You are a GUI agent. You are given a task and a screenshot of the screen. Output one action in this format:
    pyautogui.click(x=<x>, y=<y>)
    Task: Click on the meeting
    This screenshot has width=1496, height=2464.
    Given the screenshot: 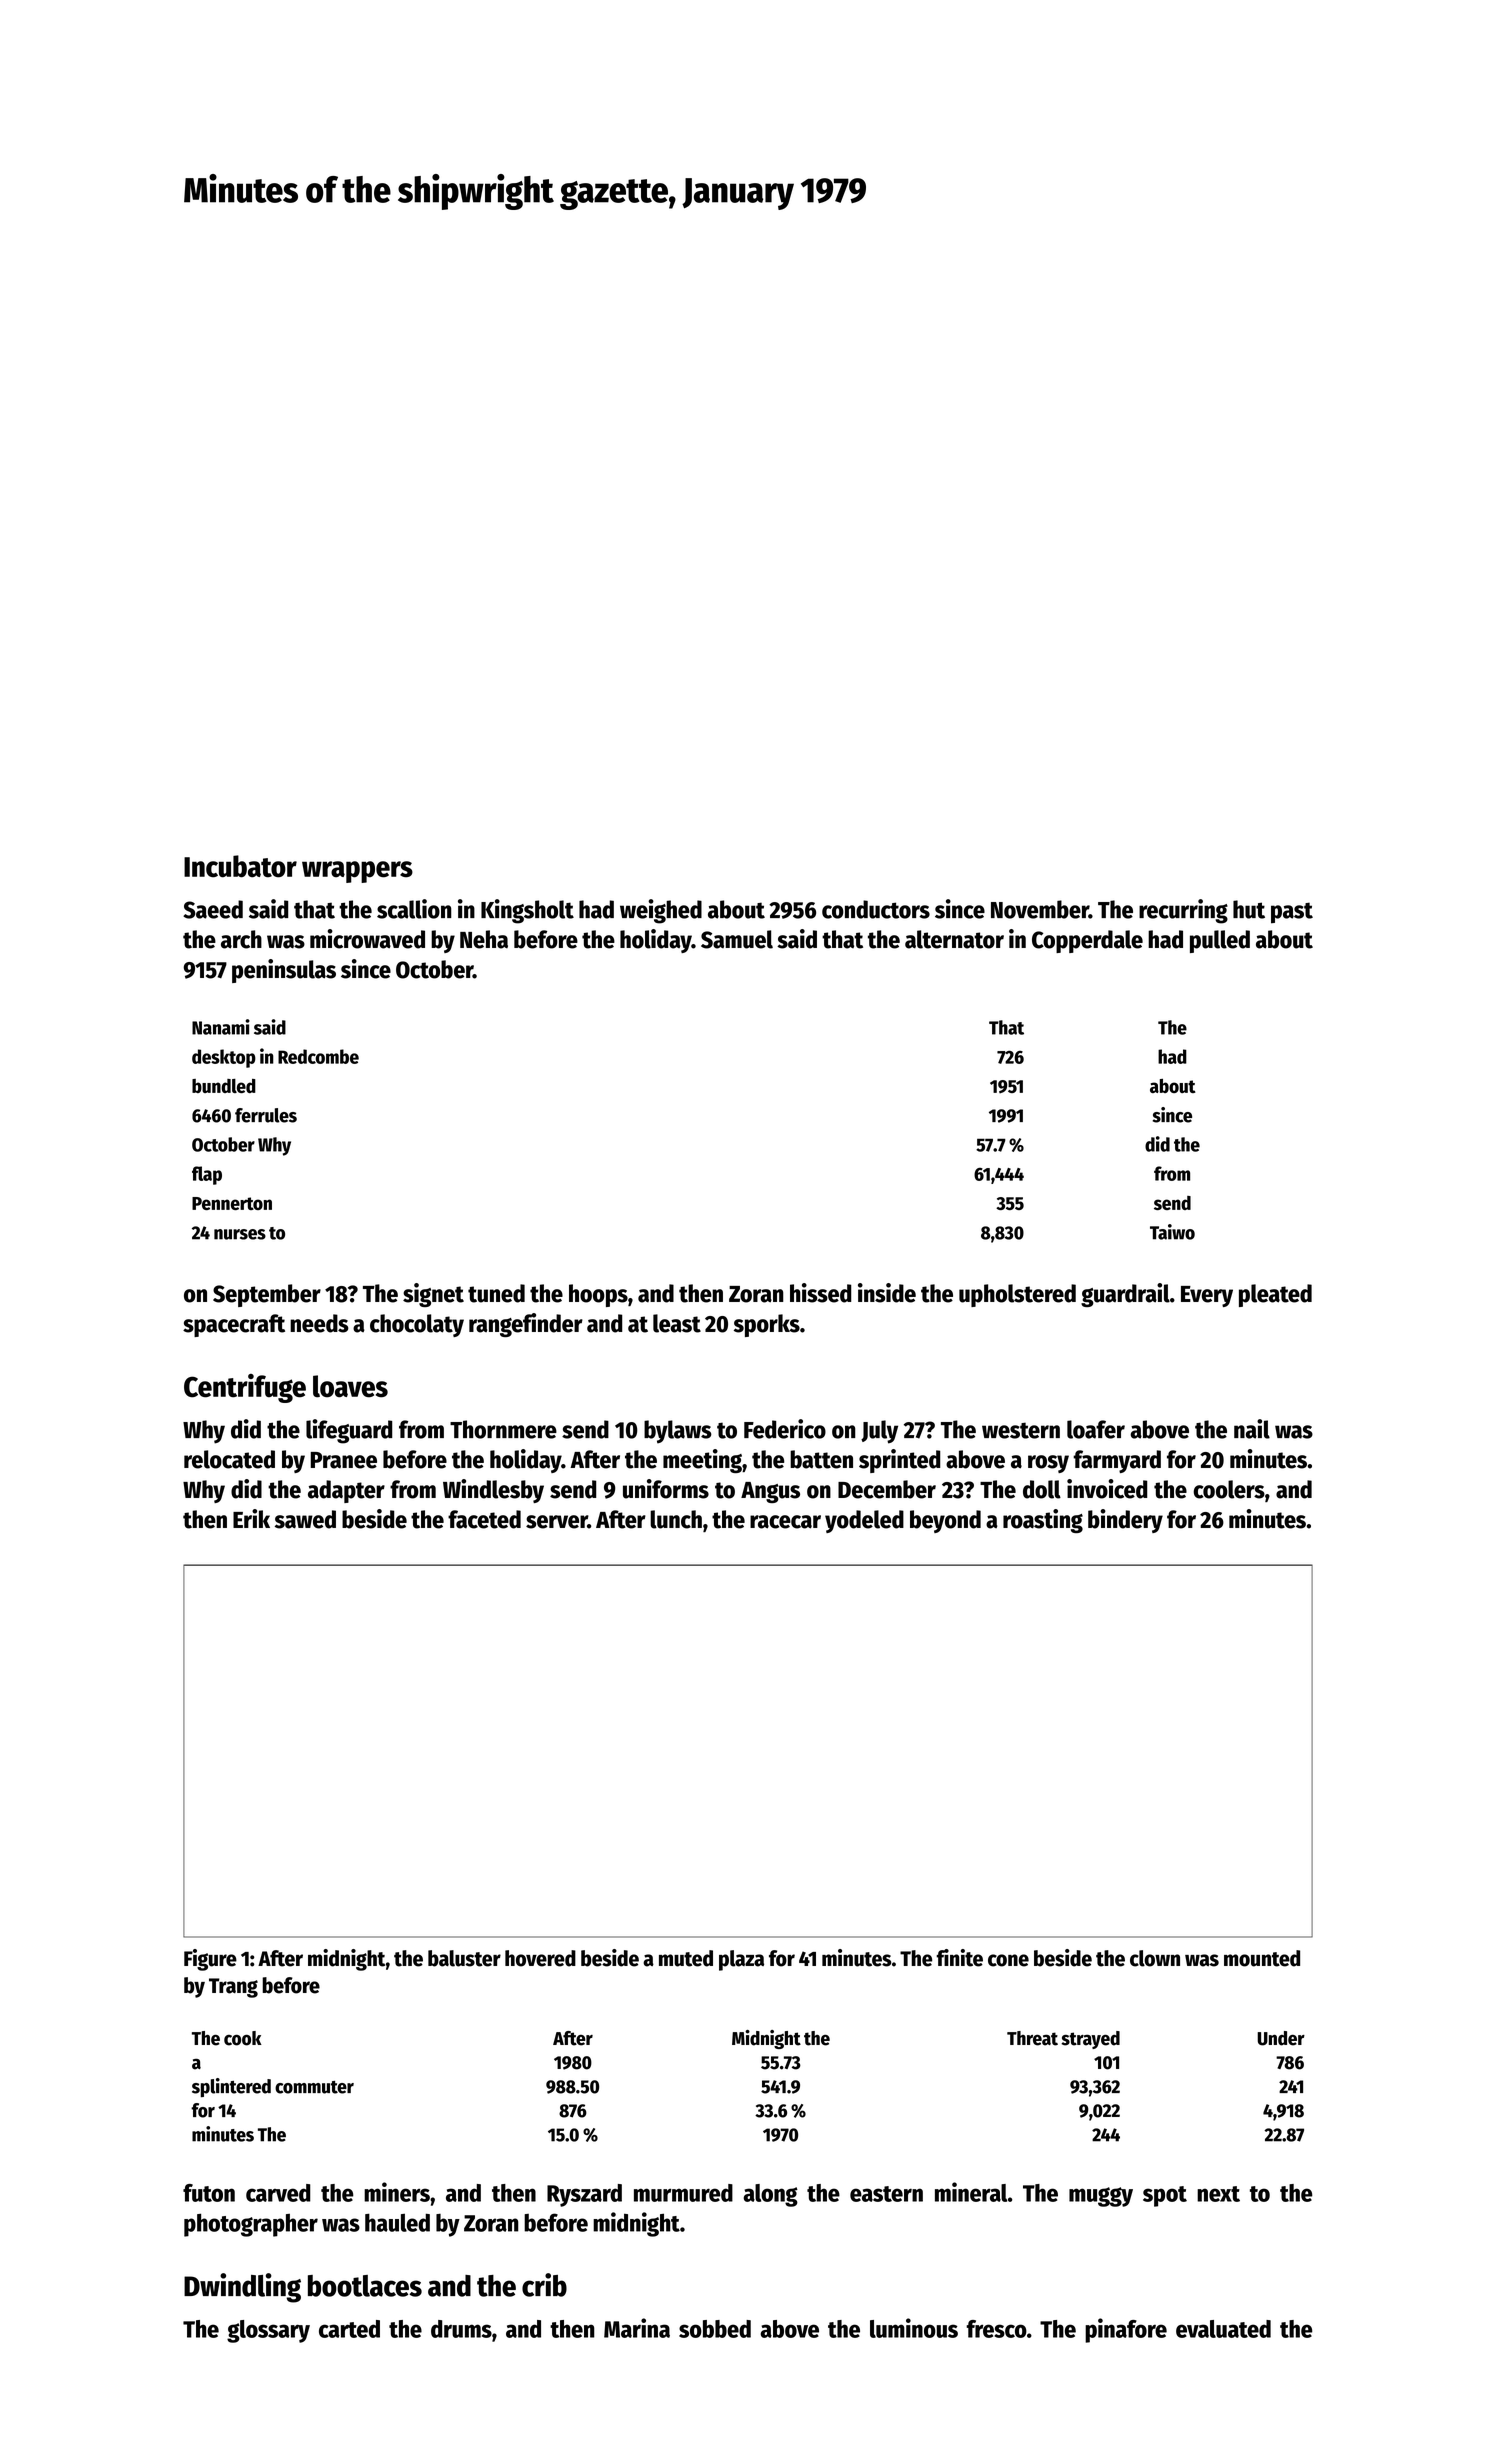 What is the action you would take?
    pyautogui.click(x=702, y=1461)
